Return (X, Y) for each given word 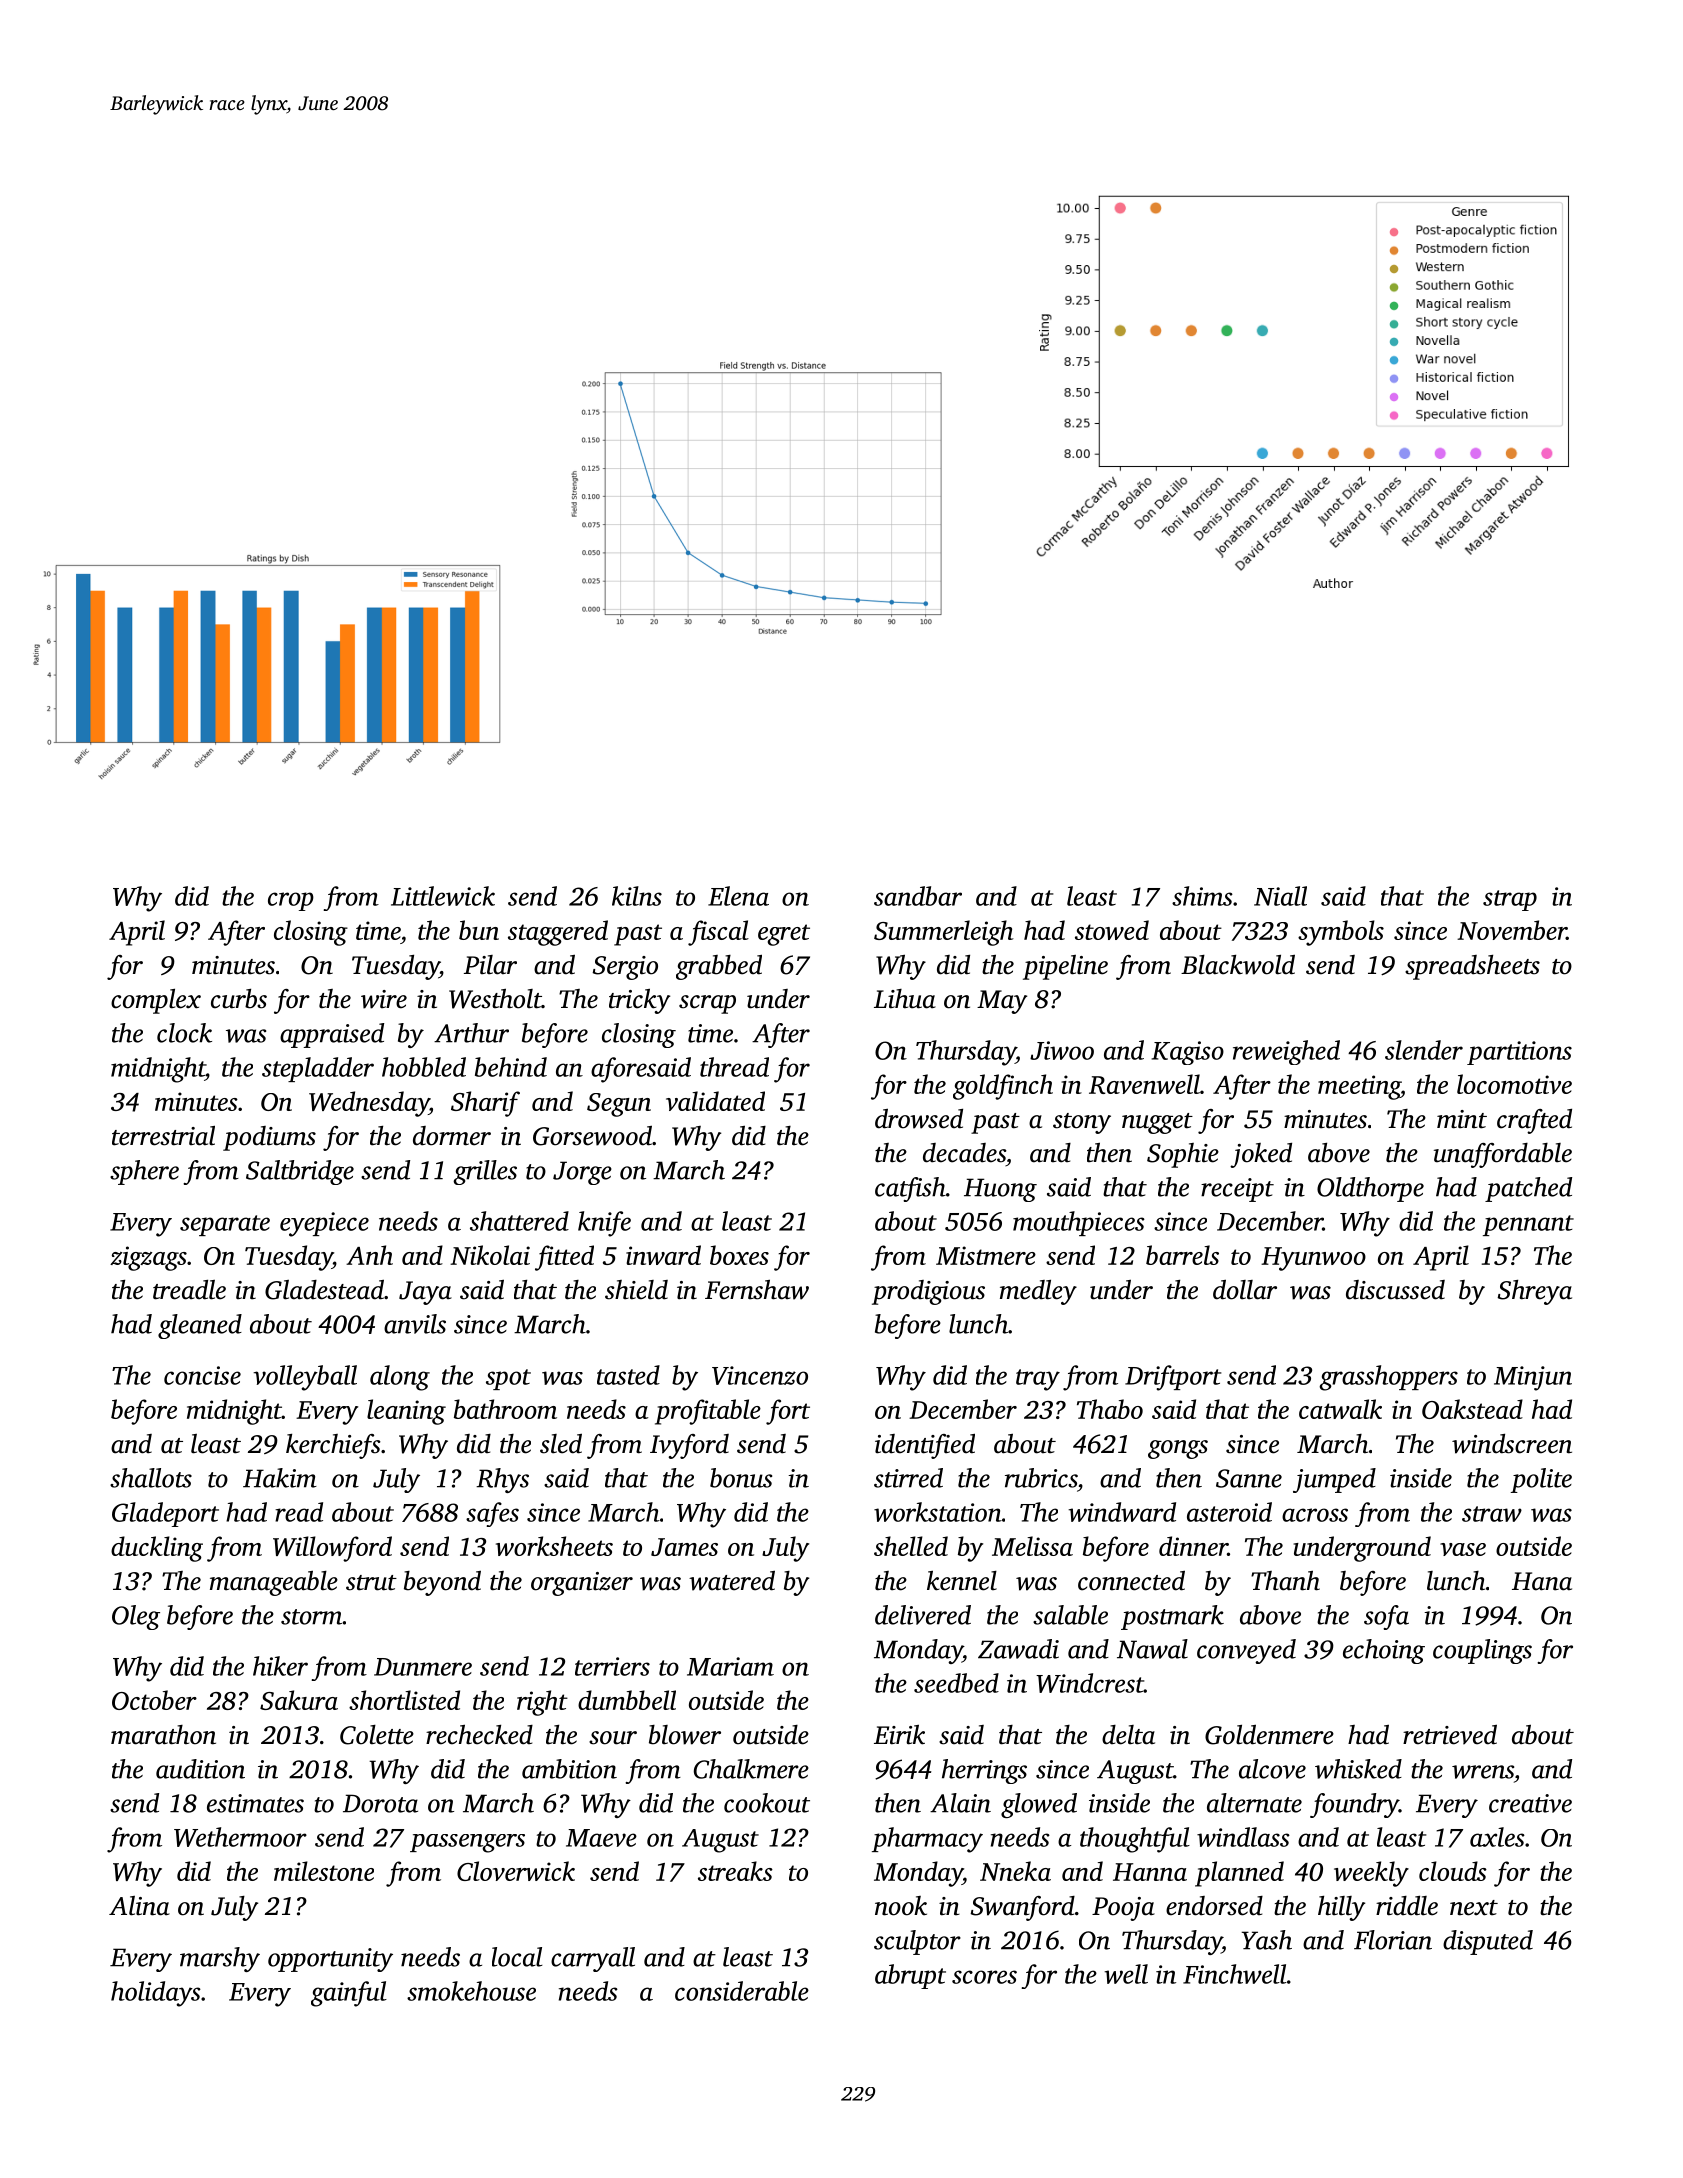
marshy (220, 1959)
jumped (1334, 1480)
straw (1492, 1514)
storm (311, 1617)
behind (511, 1067)
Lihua (905, 999)
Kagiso (1187, 1053)
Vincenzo (760, 1375)
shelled (911, 1546)
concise (202, 1375)
